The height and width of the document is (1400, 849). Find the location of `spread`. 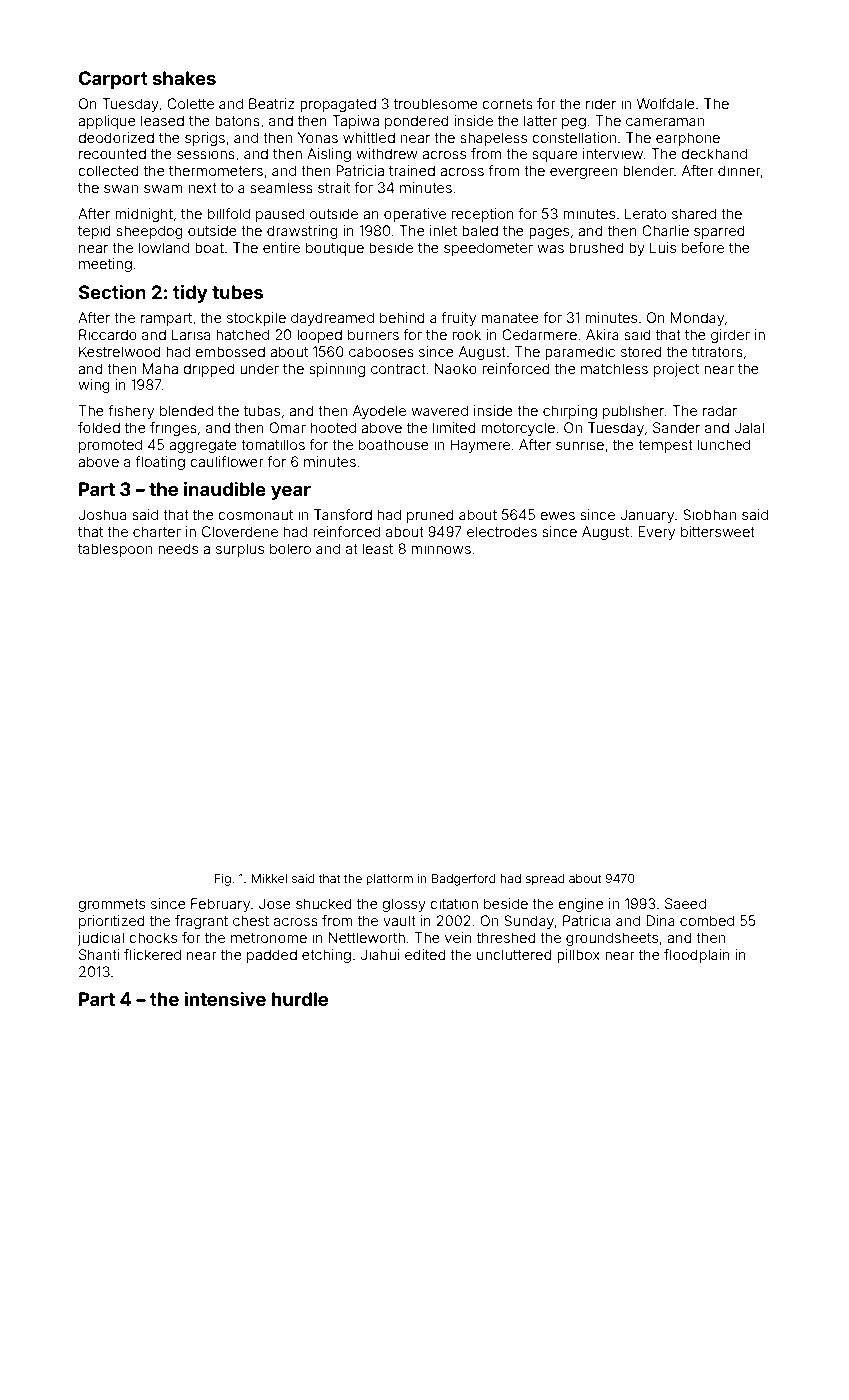

spread is located at coordinates (545, 880).
